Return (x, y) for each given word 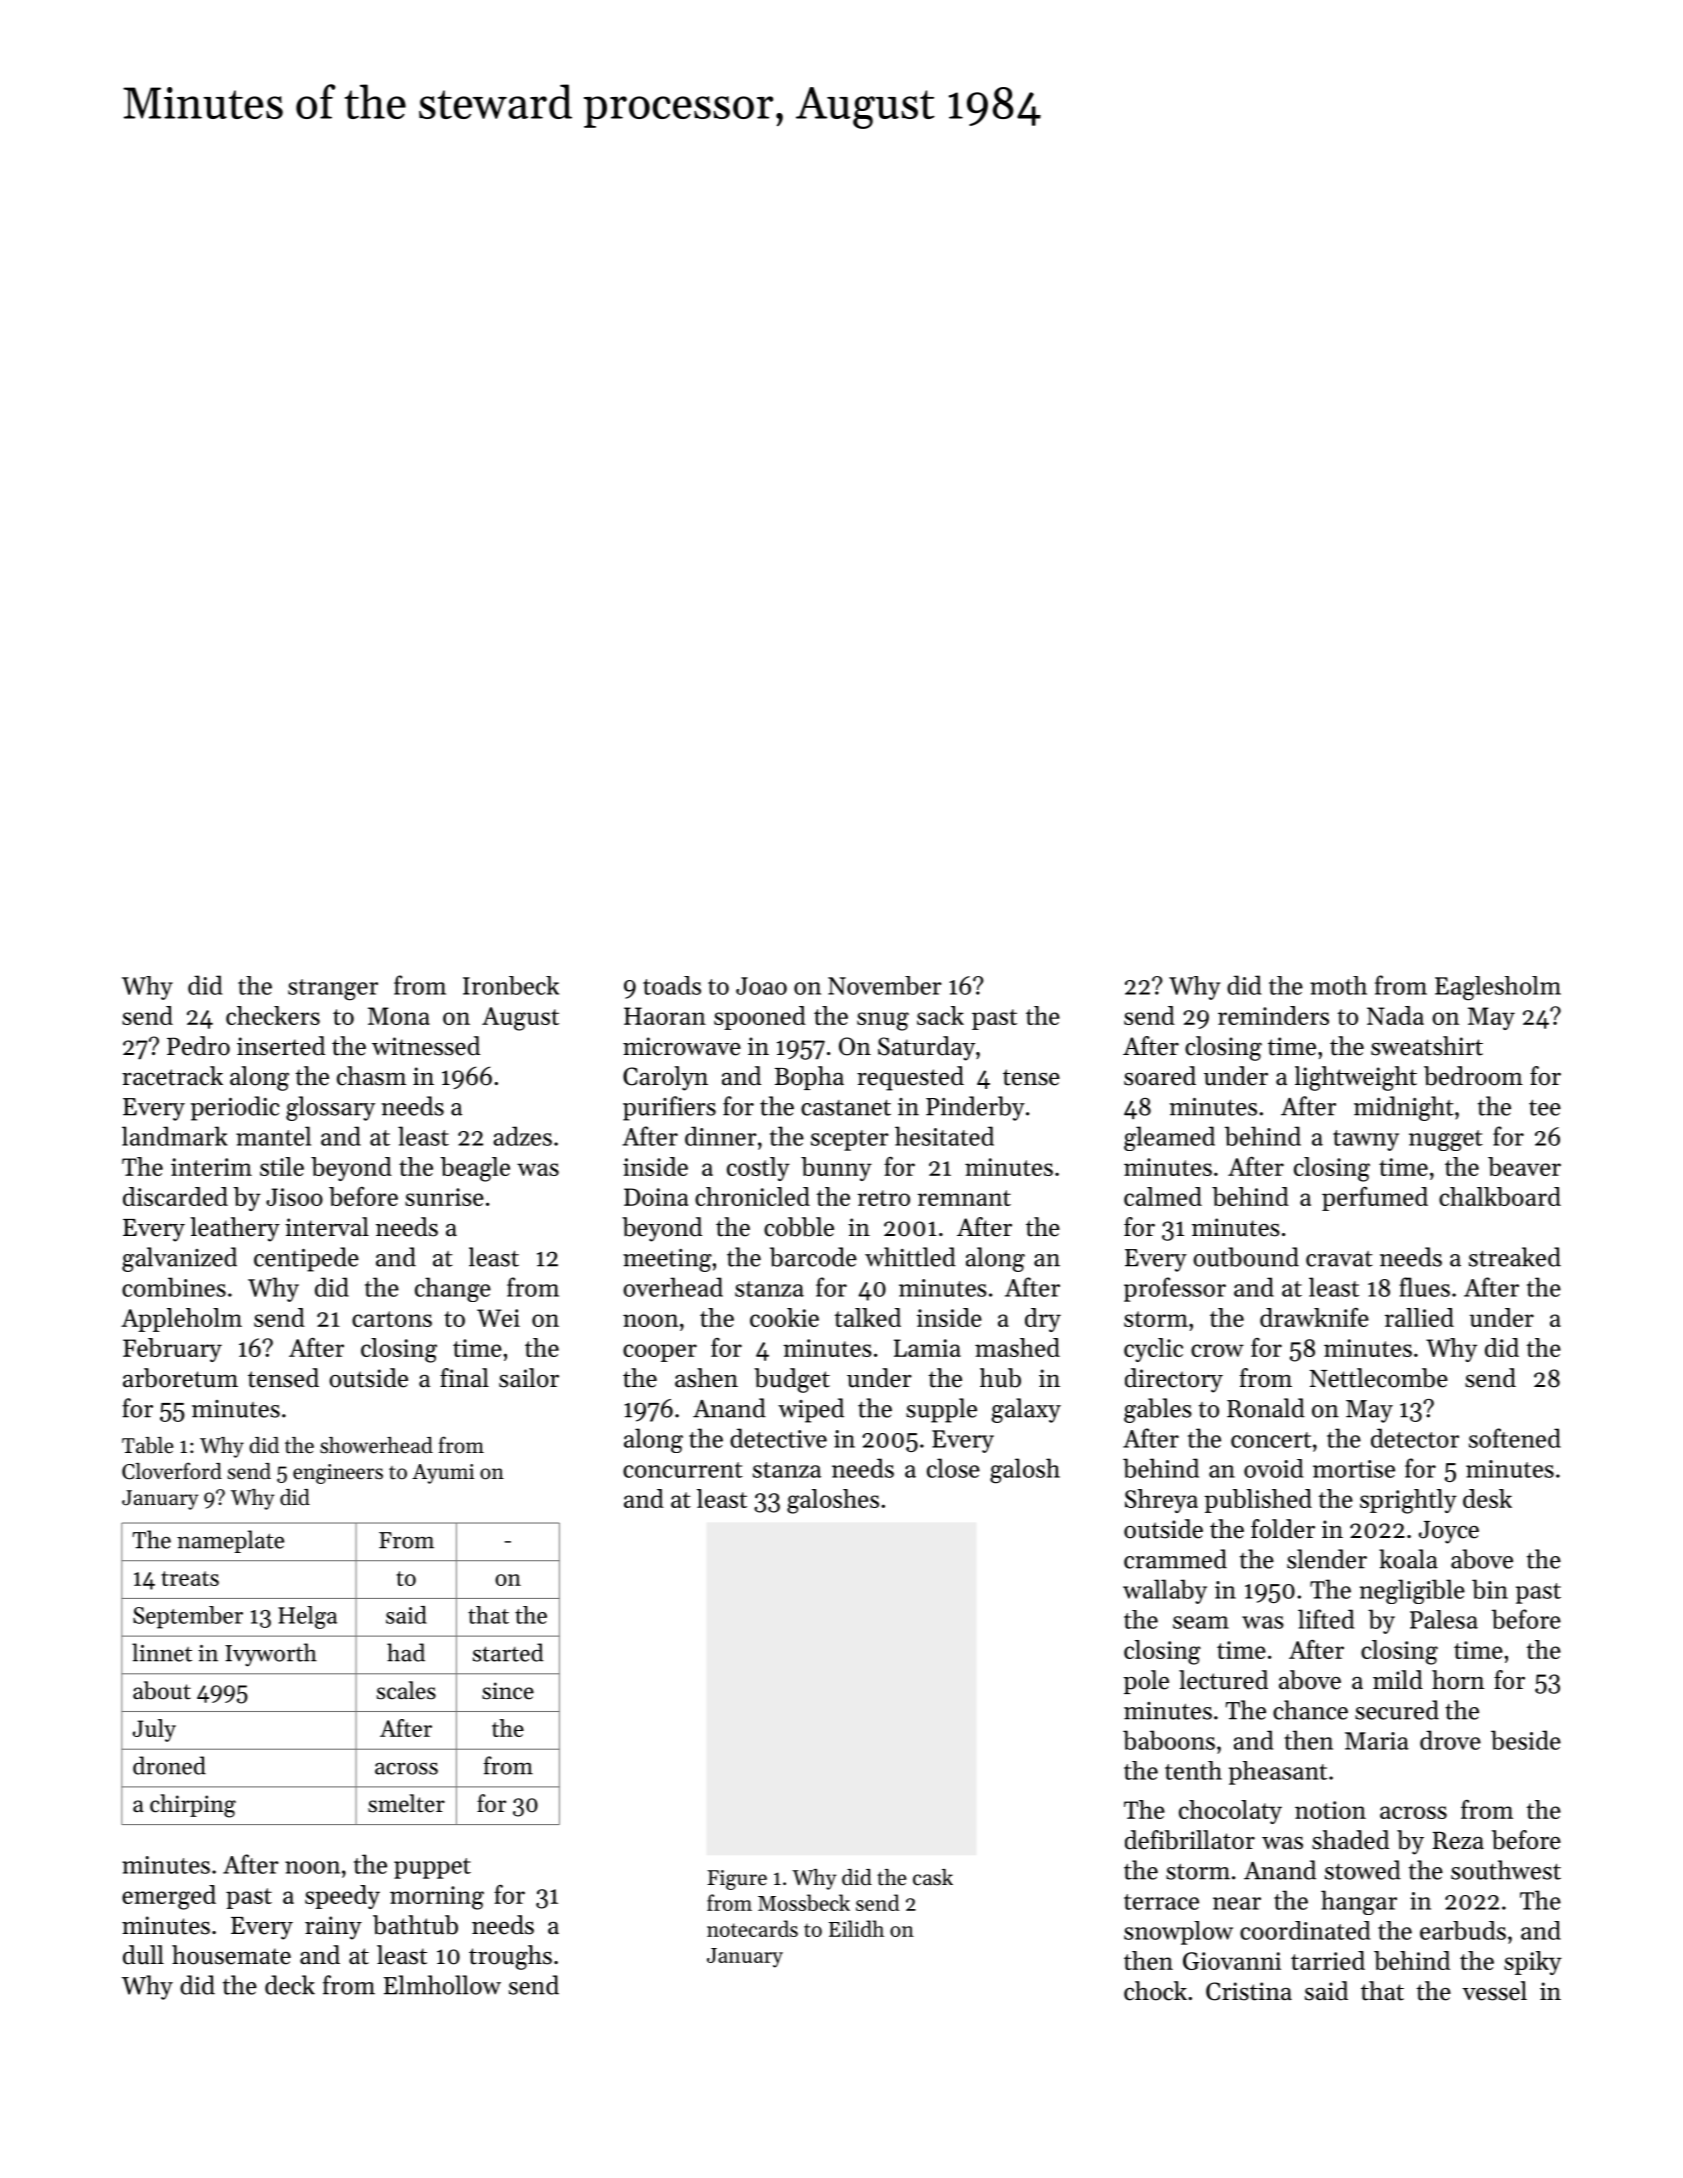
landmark (175, 1136)
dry (1043, 1320)
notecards (752, 1928)
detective (778, 1438)
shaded (1350, 1840)
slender (1327, 1559)
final (464, 1377)
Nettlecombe (1378, 1378)
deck (290, 1985)
